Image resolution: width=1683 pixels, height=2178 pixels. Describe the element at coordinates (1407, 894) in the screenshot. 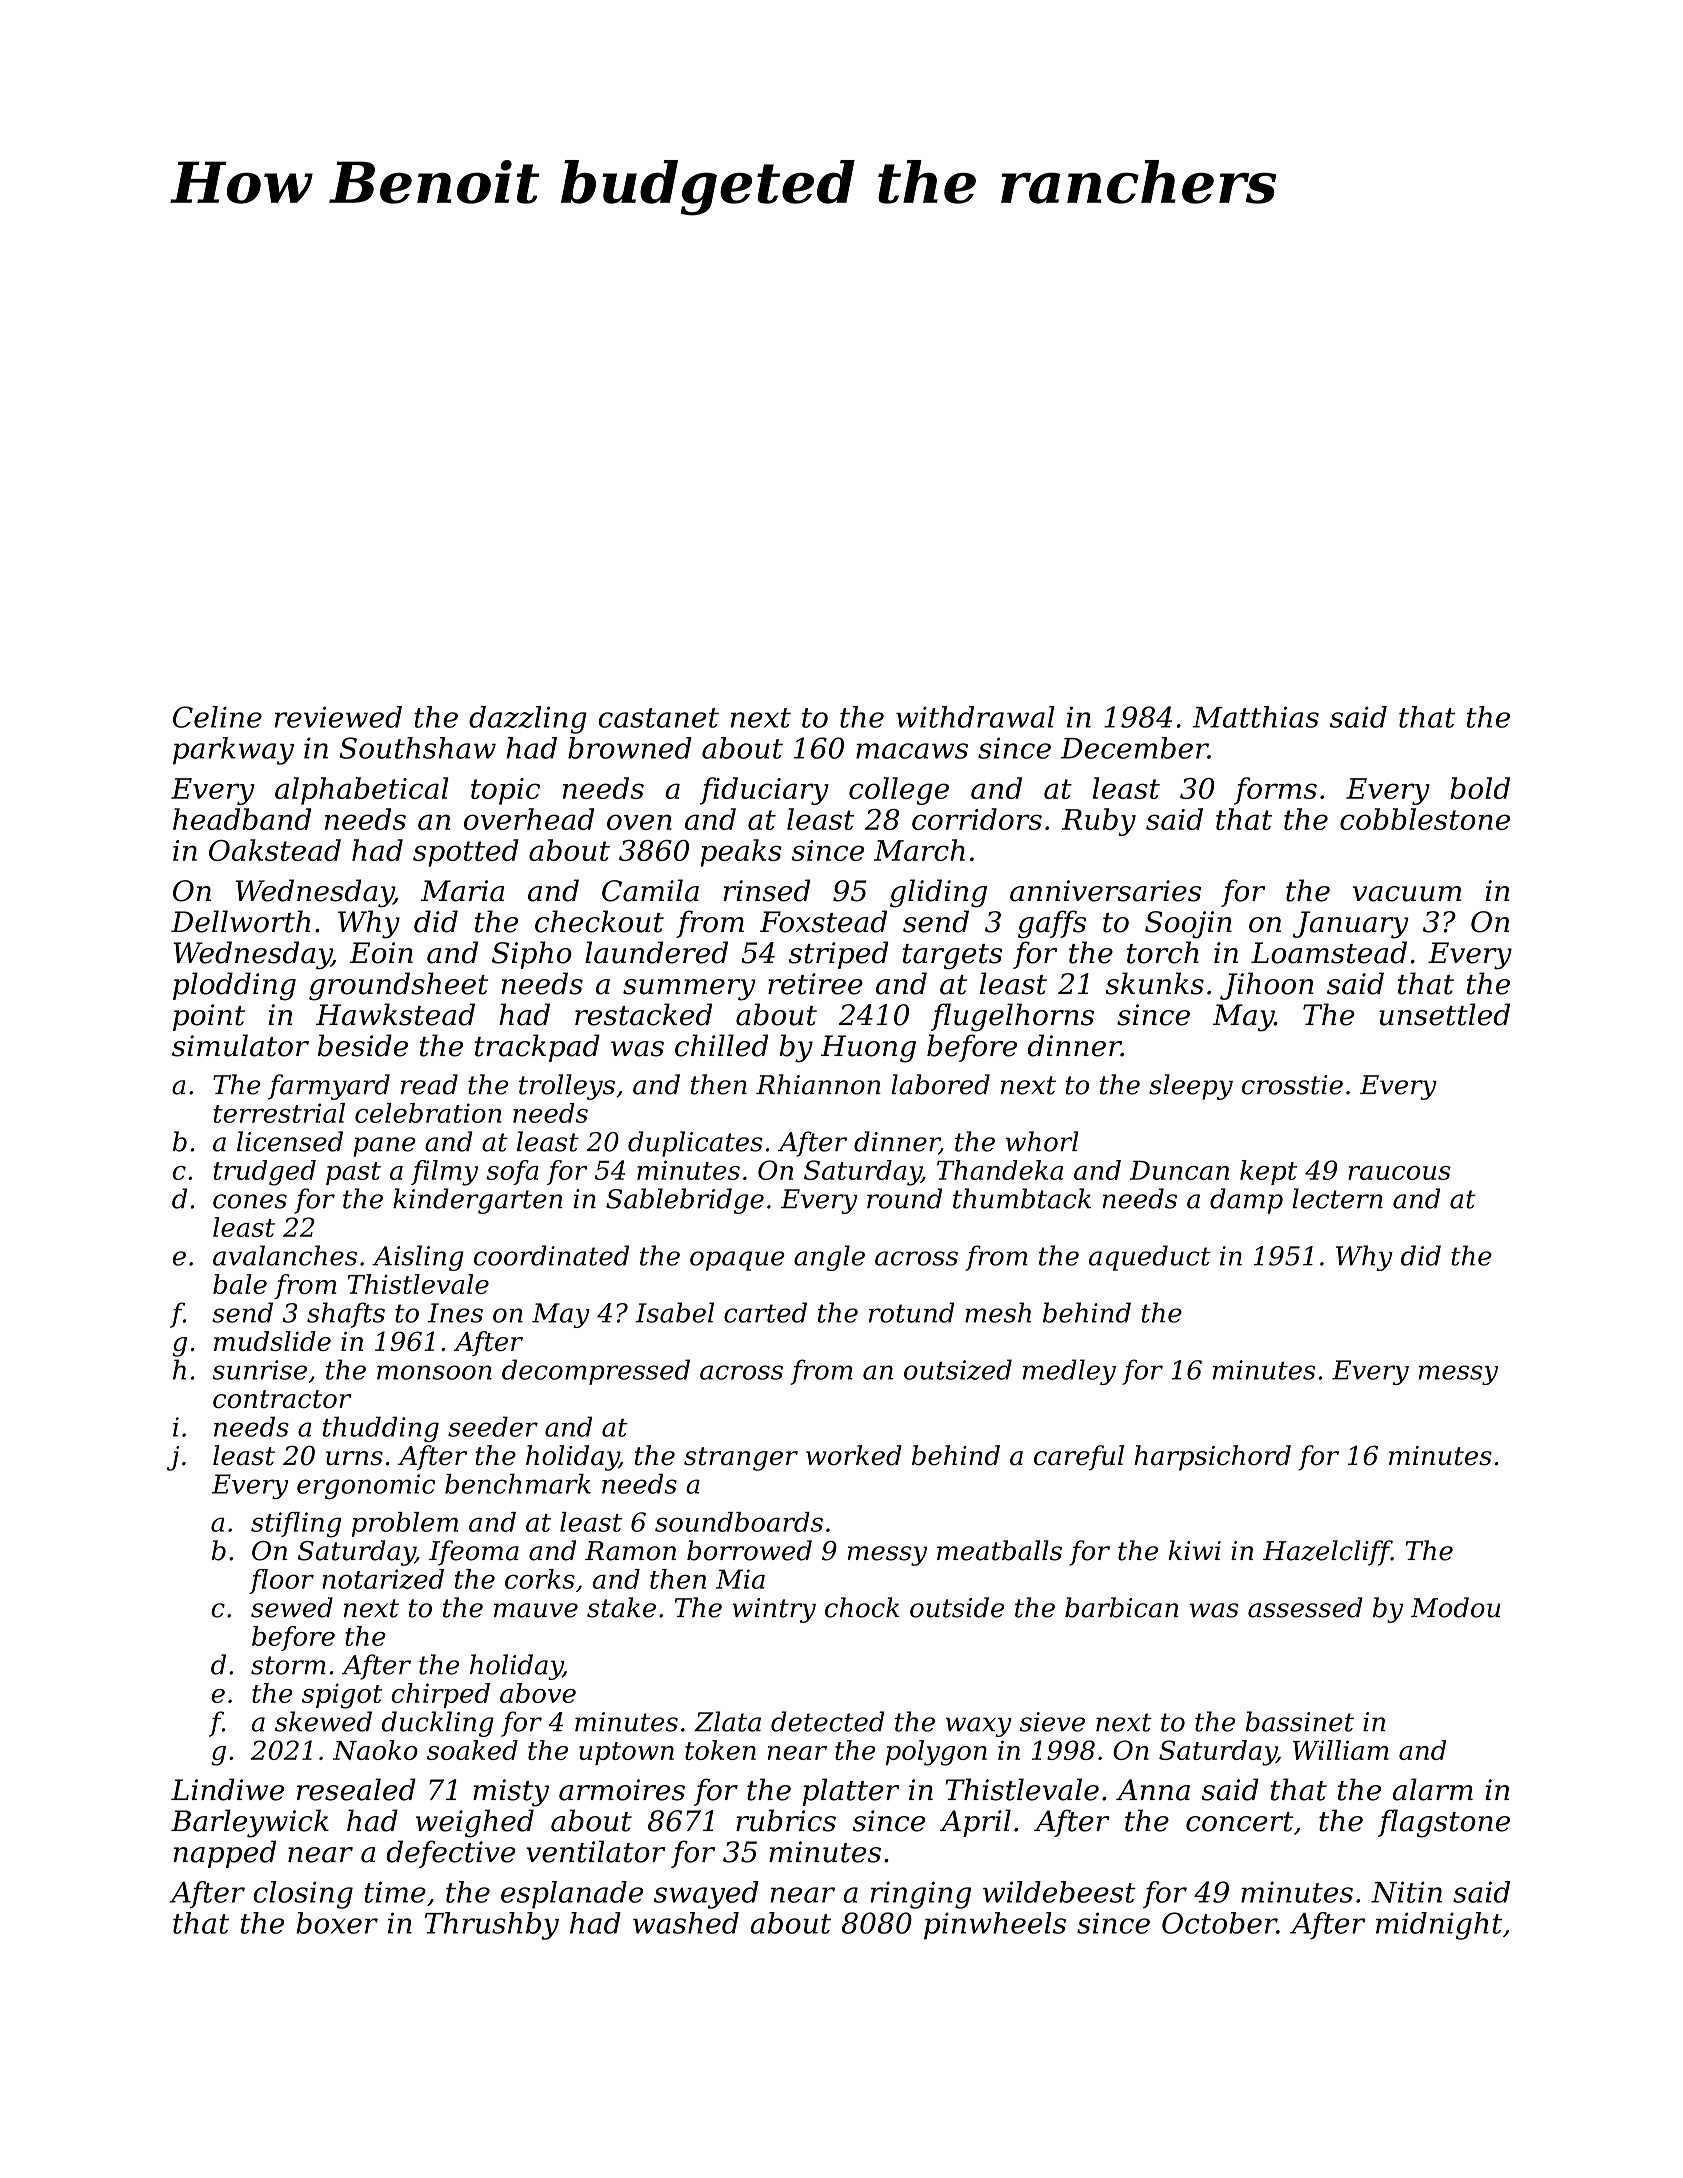

I see `vacuum` at that location.
